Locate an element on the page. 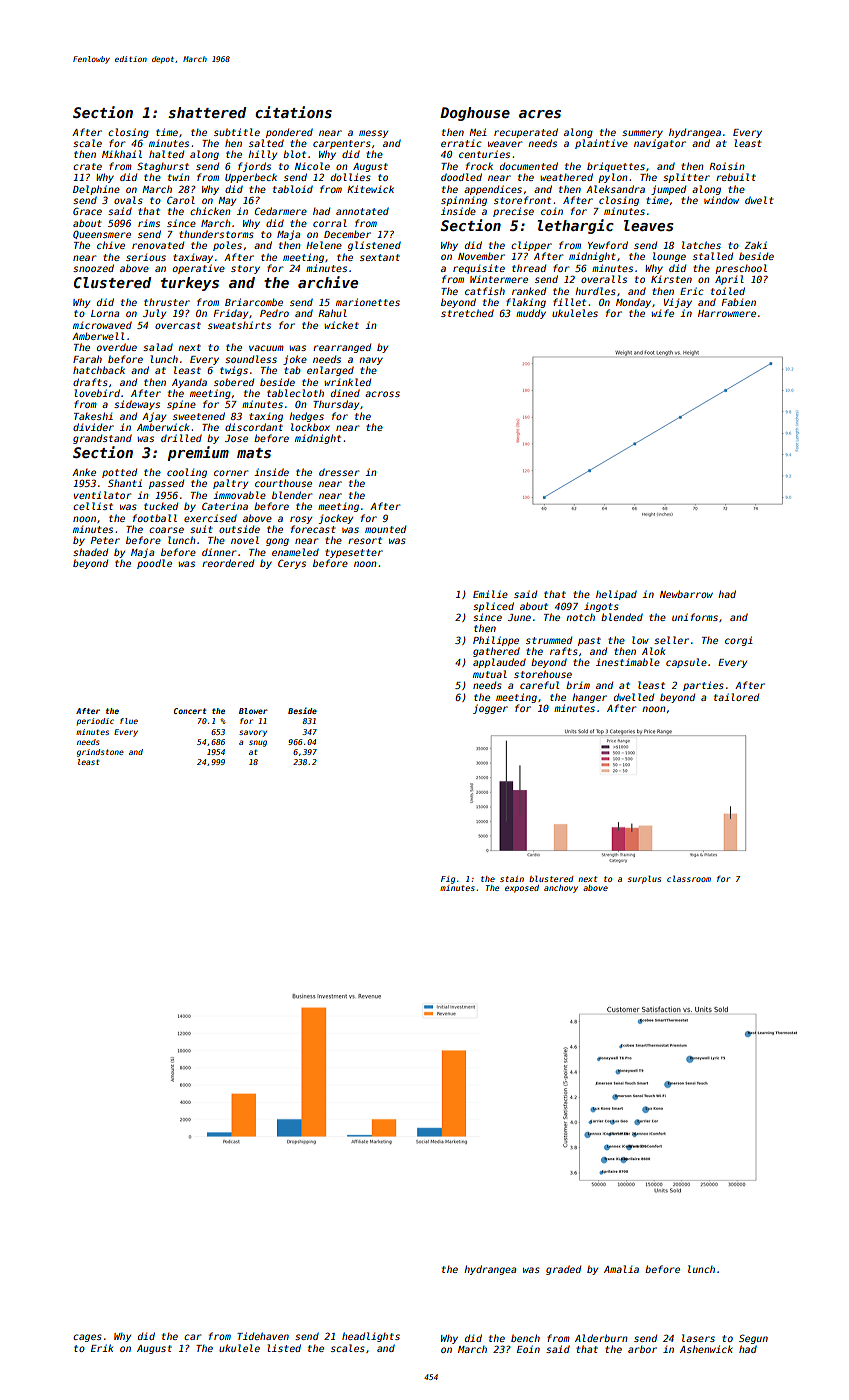  Upperbeck is located at coordinates (251, 178).
